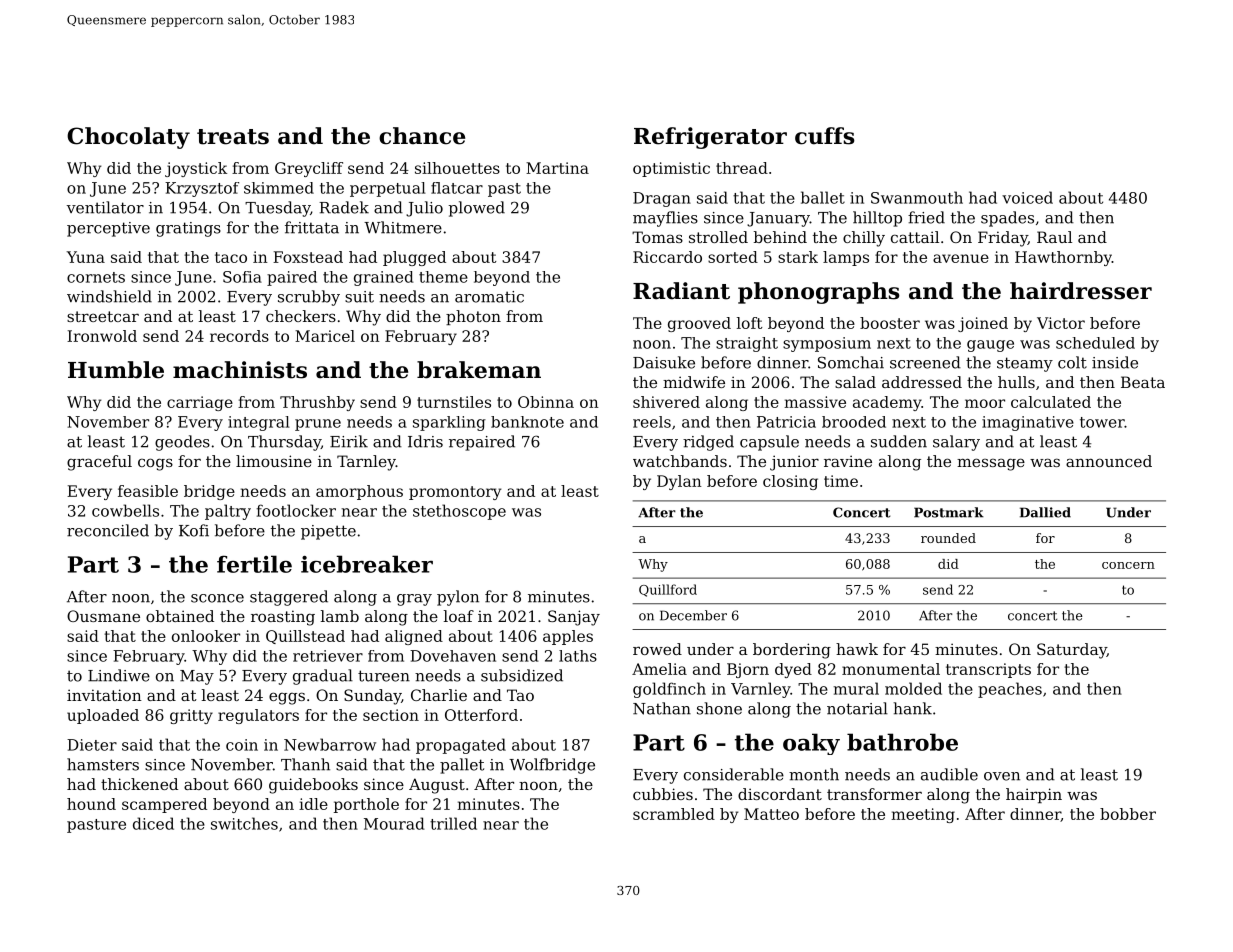 The height and width of the page is (952, 1233). What do you see at coordinates (233, 137) in the page?
I see `treats` at bounding box center [233, 137].
